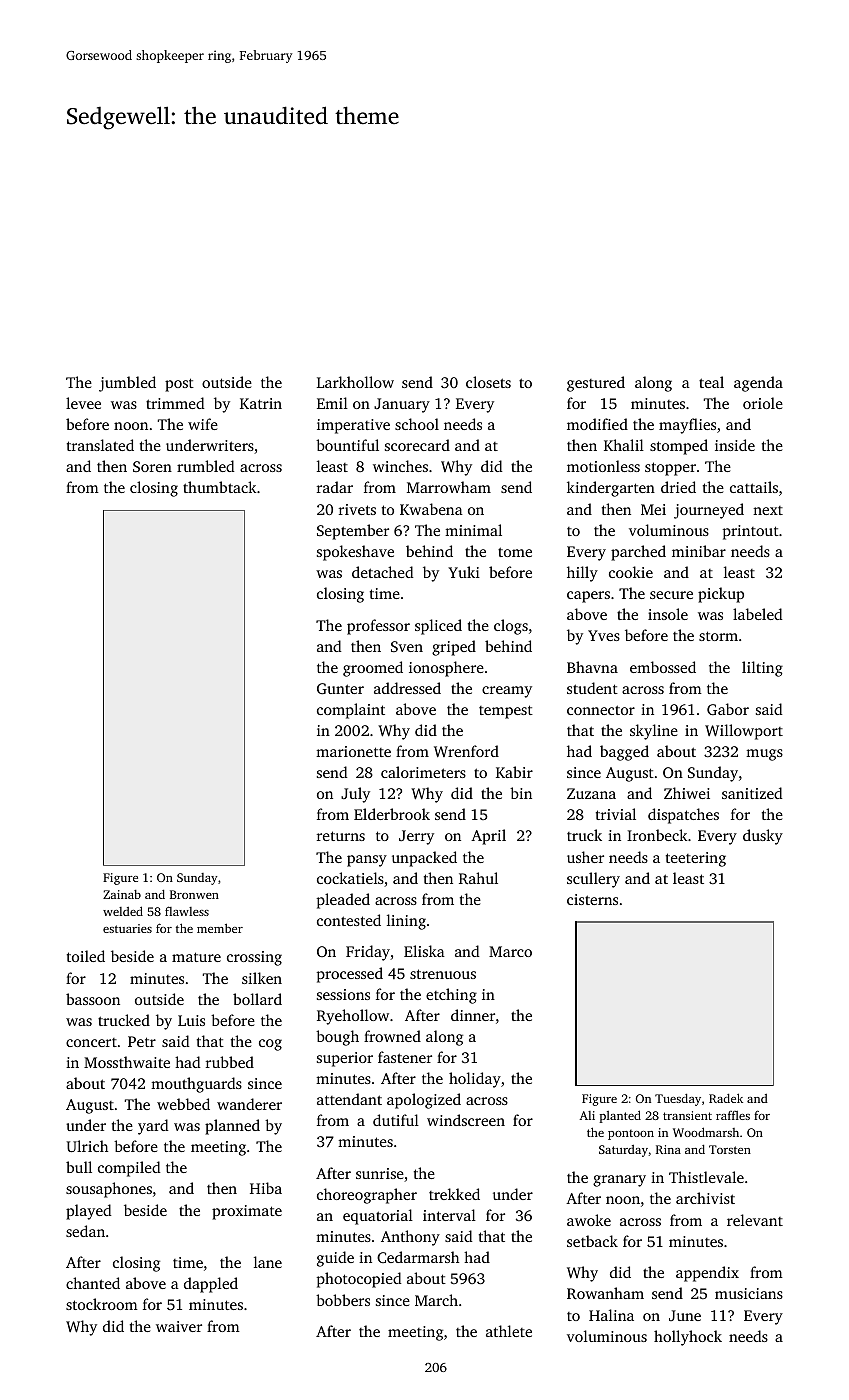 This screenshot has width=849, height=1400. What do you see at coordinates (367, 861) in the screenshot?
I see `pansy` at bounding box center [367, 861].
